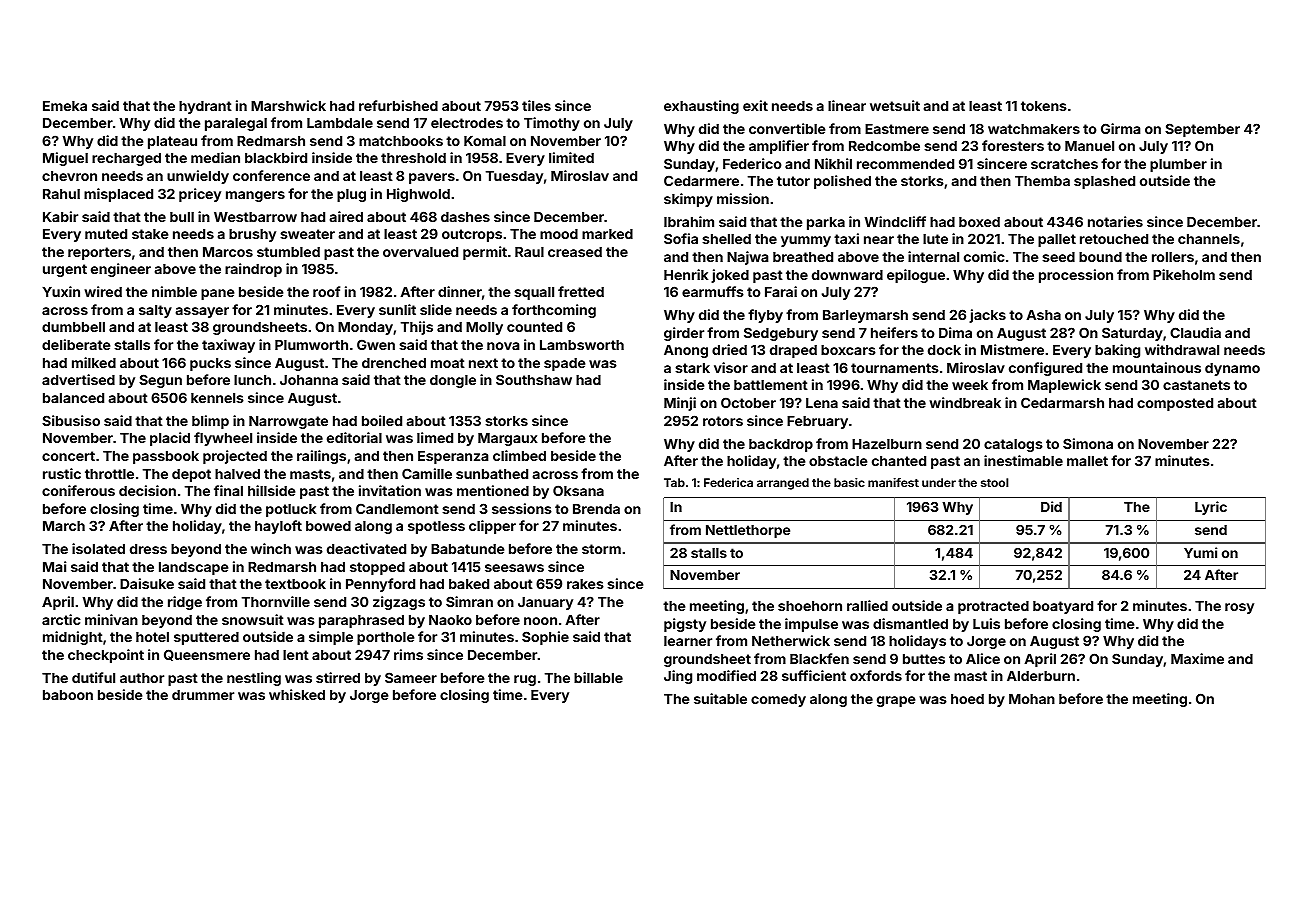  I want to click on Mohan, so click(1032, 699).
